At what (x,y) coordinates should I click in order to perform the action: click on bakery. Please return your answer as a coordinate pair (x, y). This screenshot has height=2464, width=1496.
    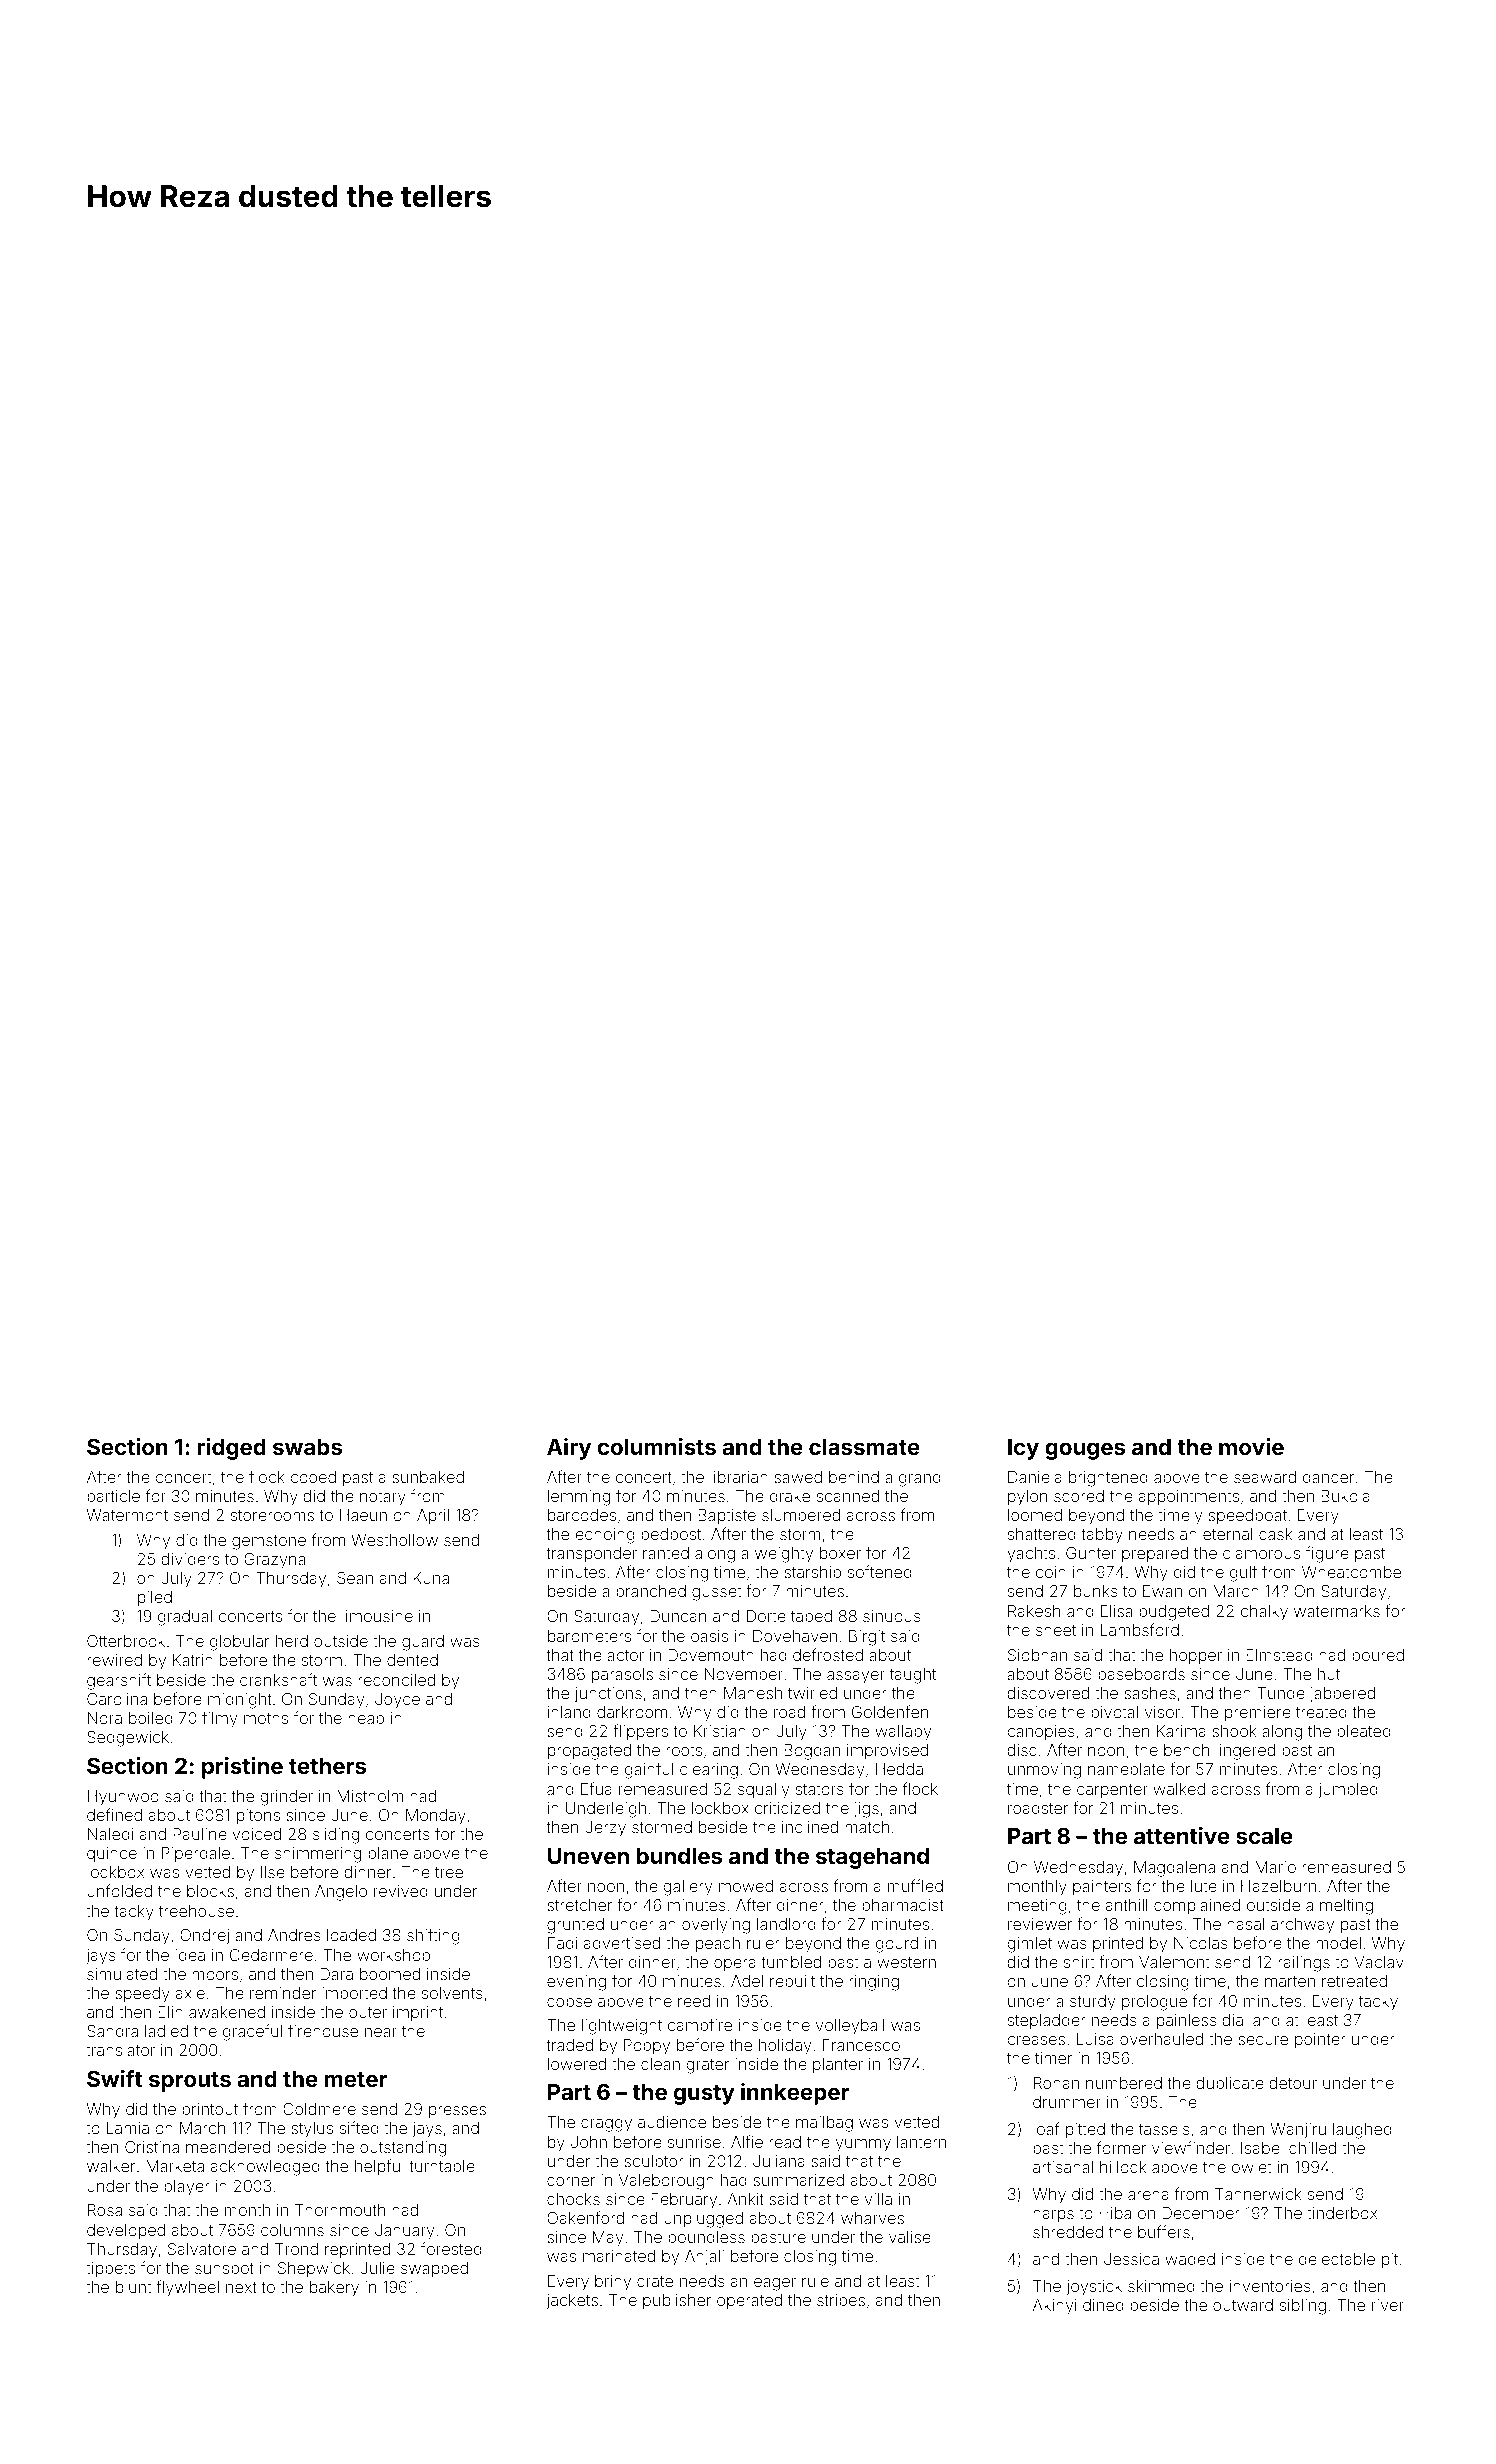
    Looking at the image, I should click on (334, 2289).
